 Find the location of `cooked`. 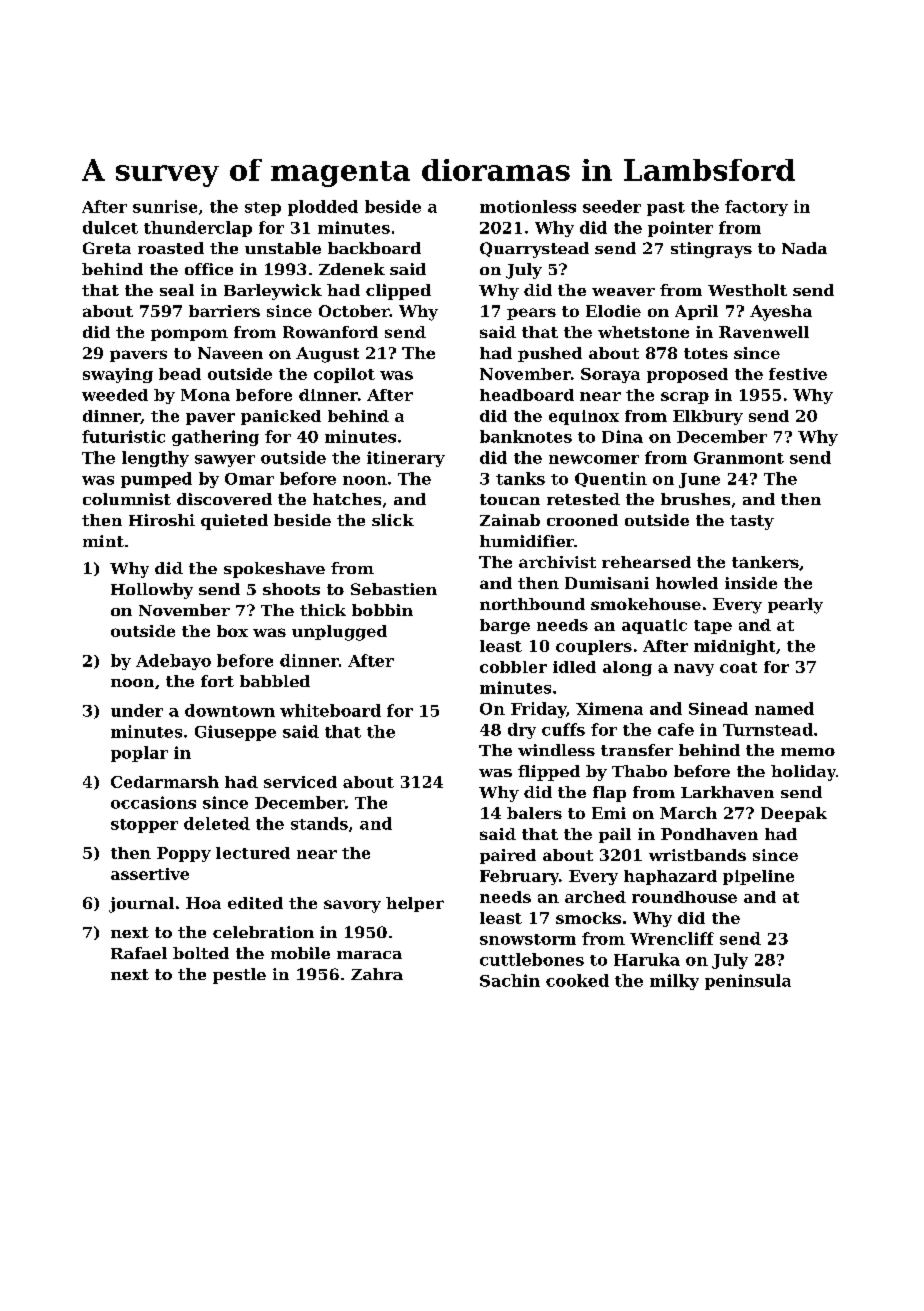

cooked is located at coordinates (577, 980).
